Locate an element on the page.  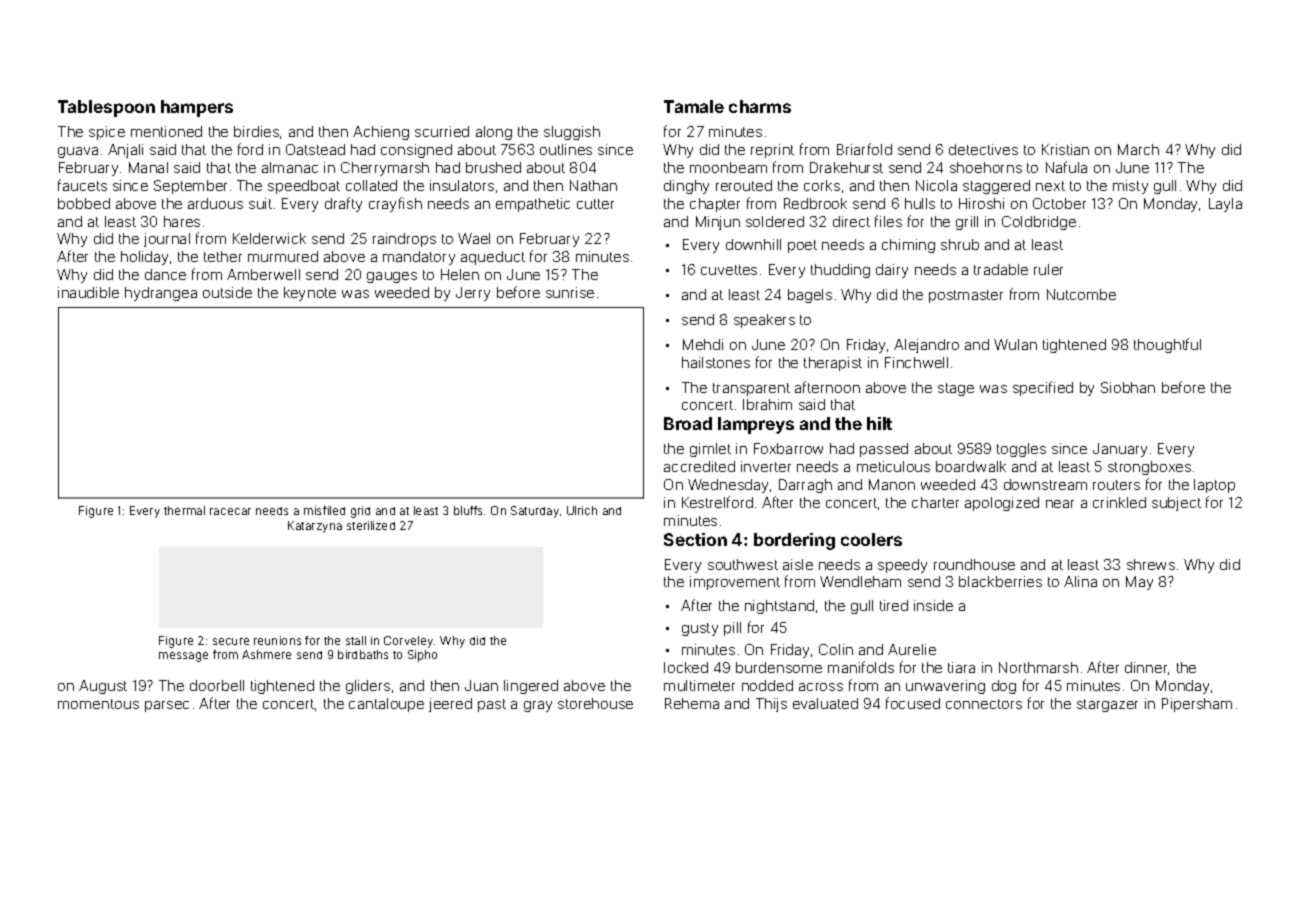
passed is located at coordinates (884, 450).
